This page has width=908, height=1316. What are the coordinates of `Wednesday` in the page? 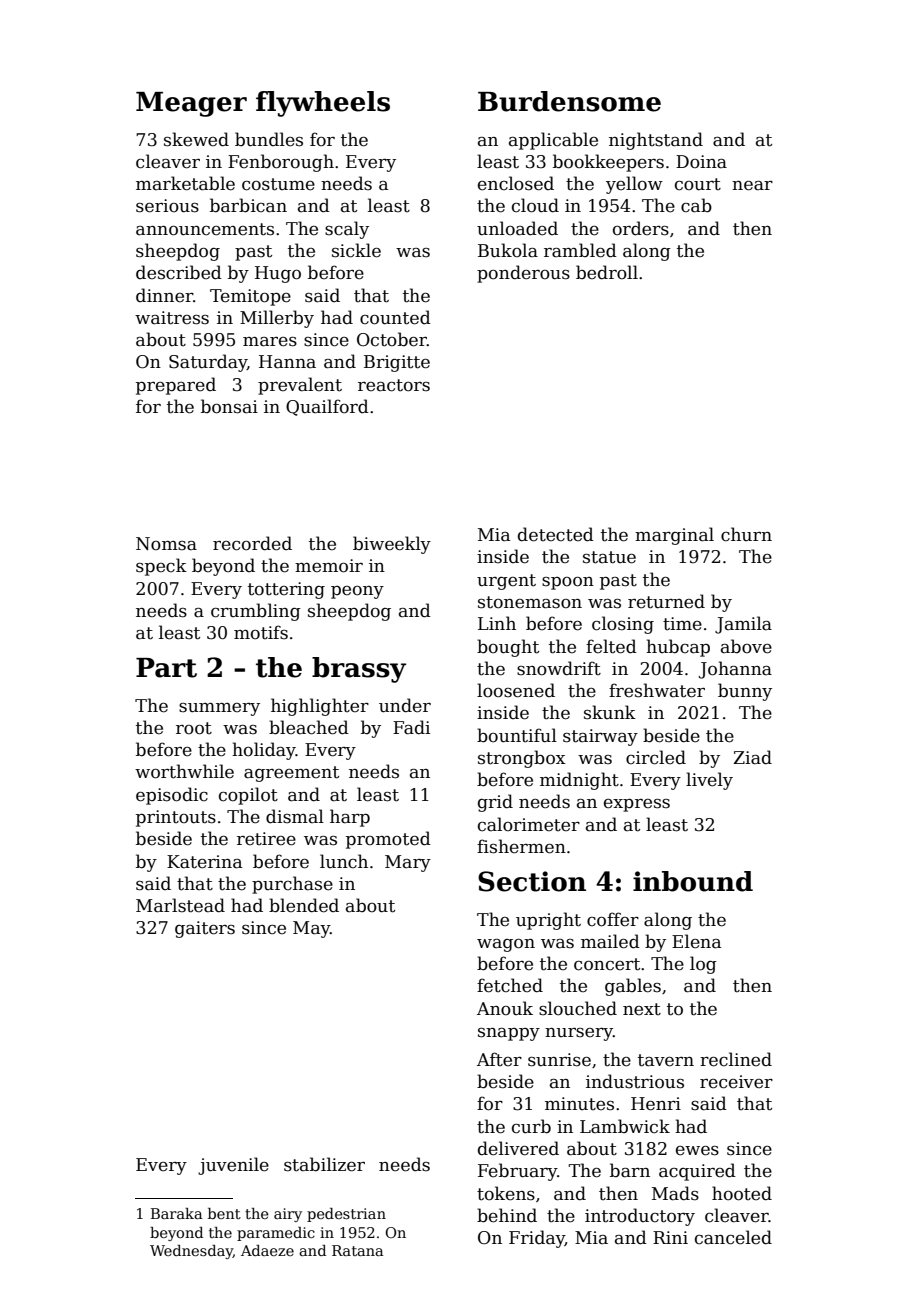 It's located at (191, 1252).
